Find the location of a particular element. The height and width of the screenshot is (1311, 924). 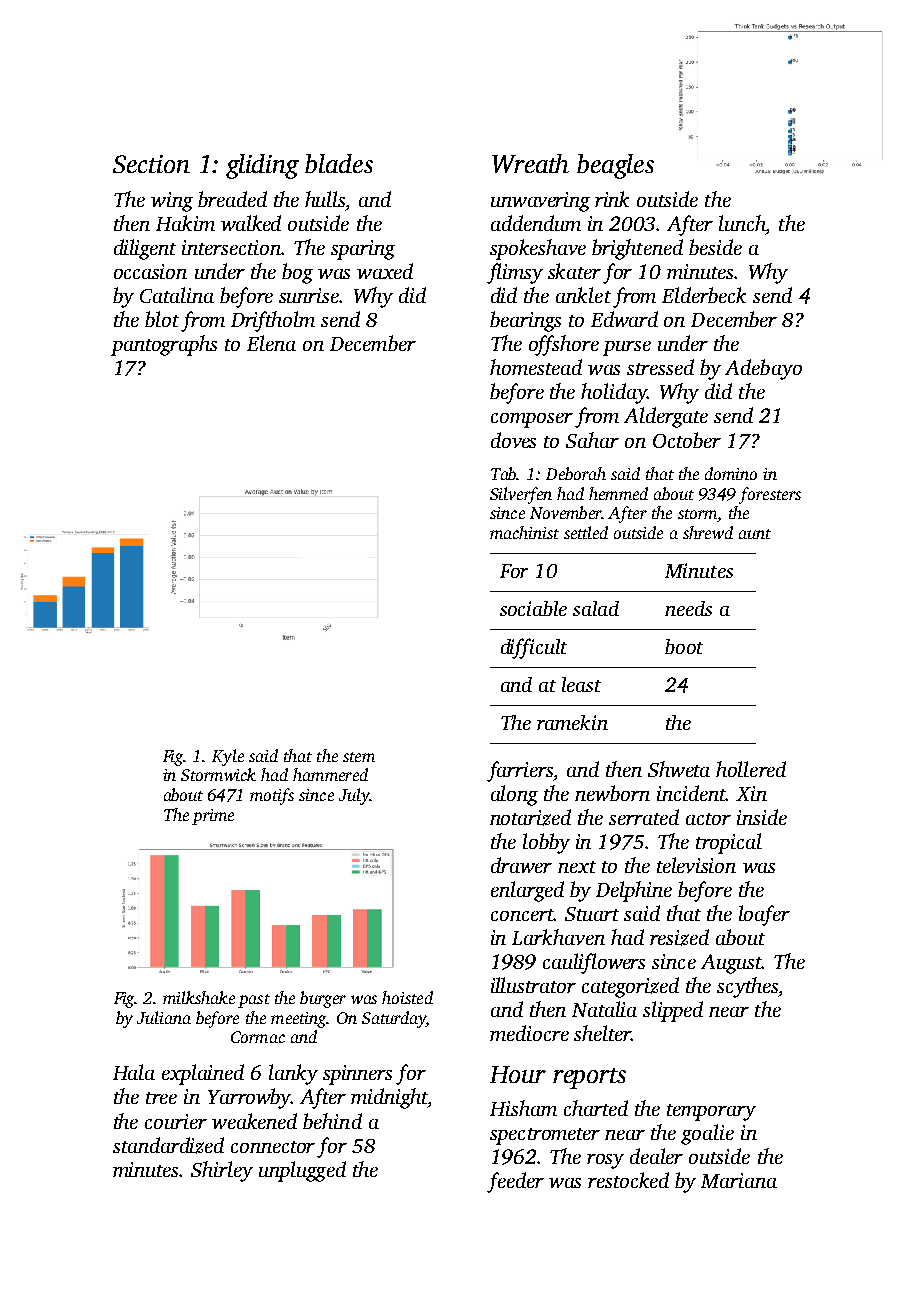

spinners is located at coordinates (357, 1075).
